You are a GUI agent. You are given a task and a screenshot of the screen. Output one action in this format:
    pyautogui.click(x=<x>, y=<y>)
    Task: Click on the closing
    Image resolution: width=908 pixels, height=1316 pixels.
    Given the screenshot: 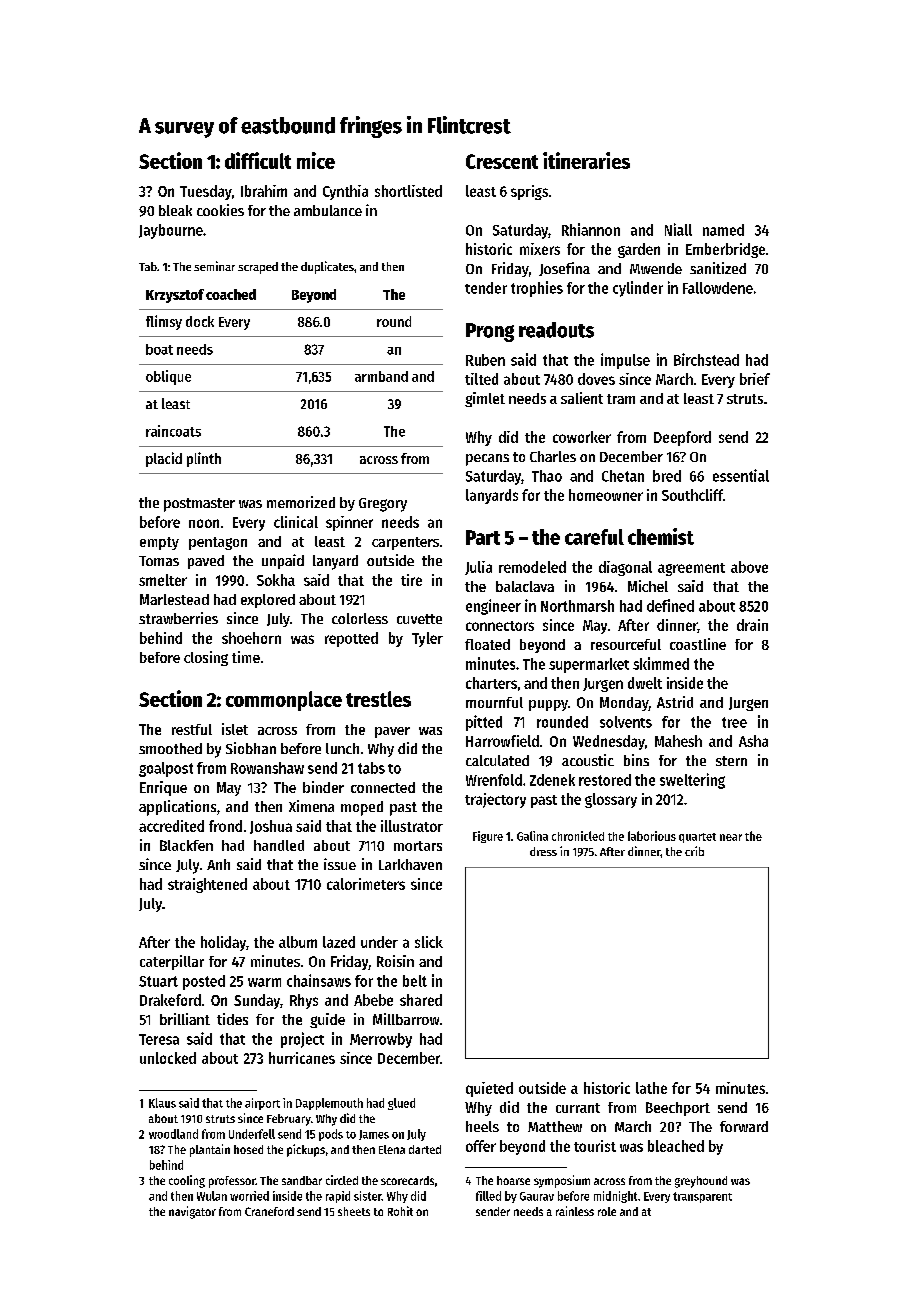 What is the action you would take?
    pyautogui.click(x=206, y=658)
